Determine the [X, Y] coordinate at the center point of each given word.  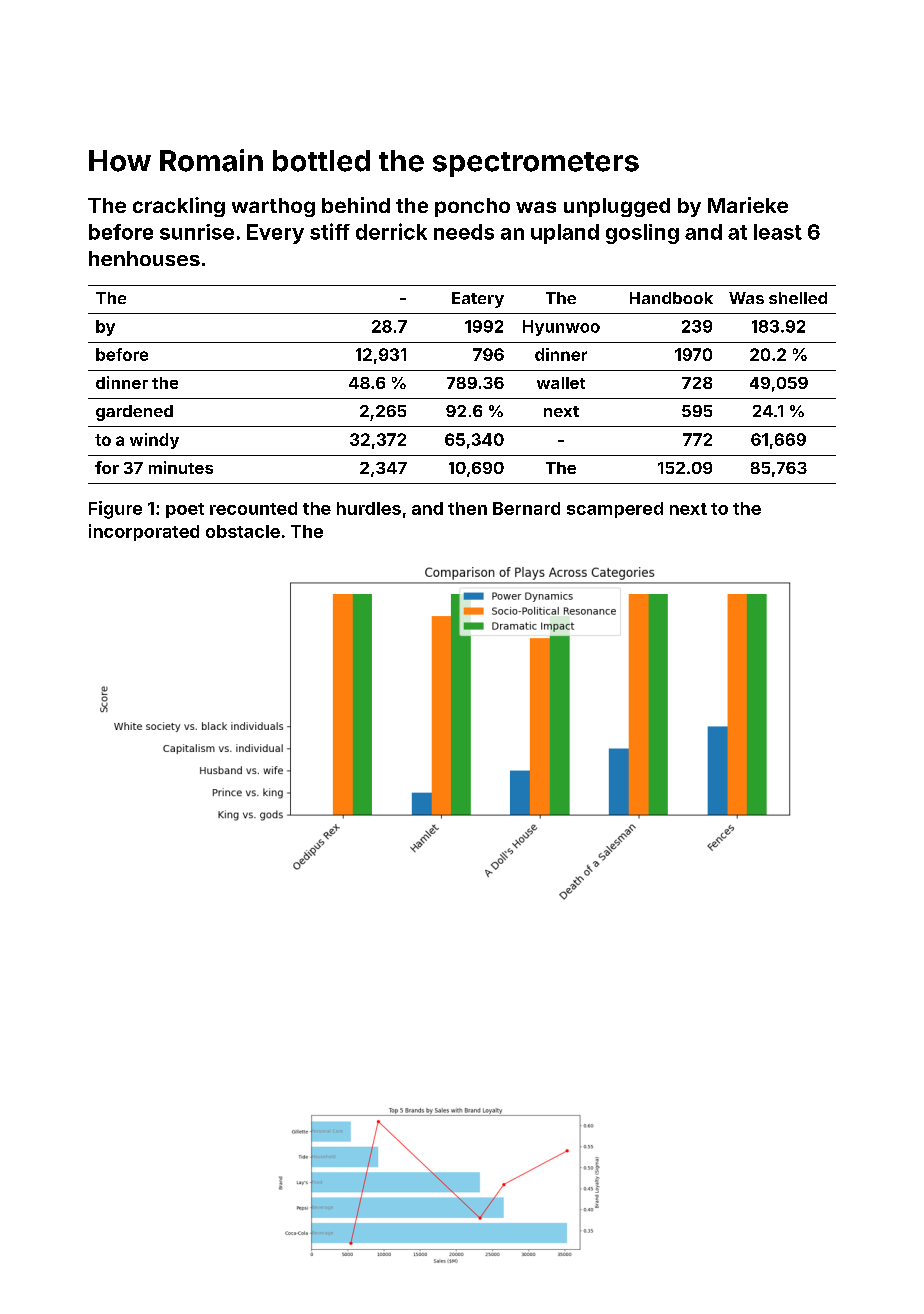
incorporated [144, 532]
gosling [642, 234]
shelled [798, 298]
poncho [472, 207]
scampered [615, 510]
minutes [181, 467]
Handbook [671, 298]
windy [154, 441]
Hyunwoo [561, 328]
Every [275, 234]
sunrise [197, 232]
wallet [561, 383]
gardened [134, 413]
